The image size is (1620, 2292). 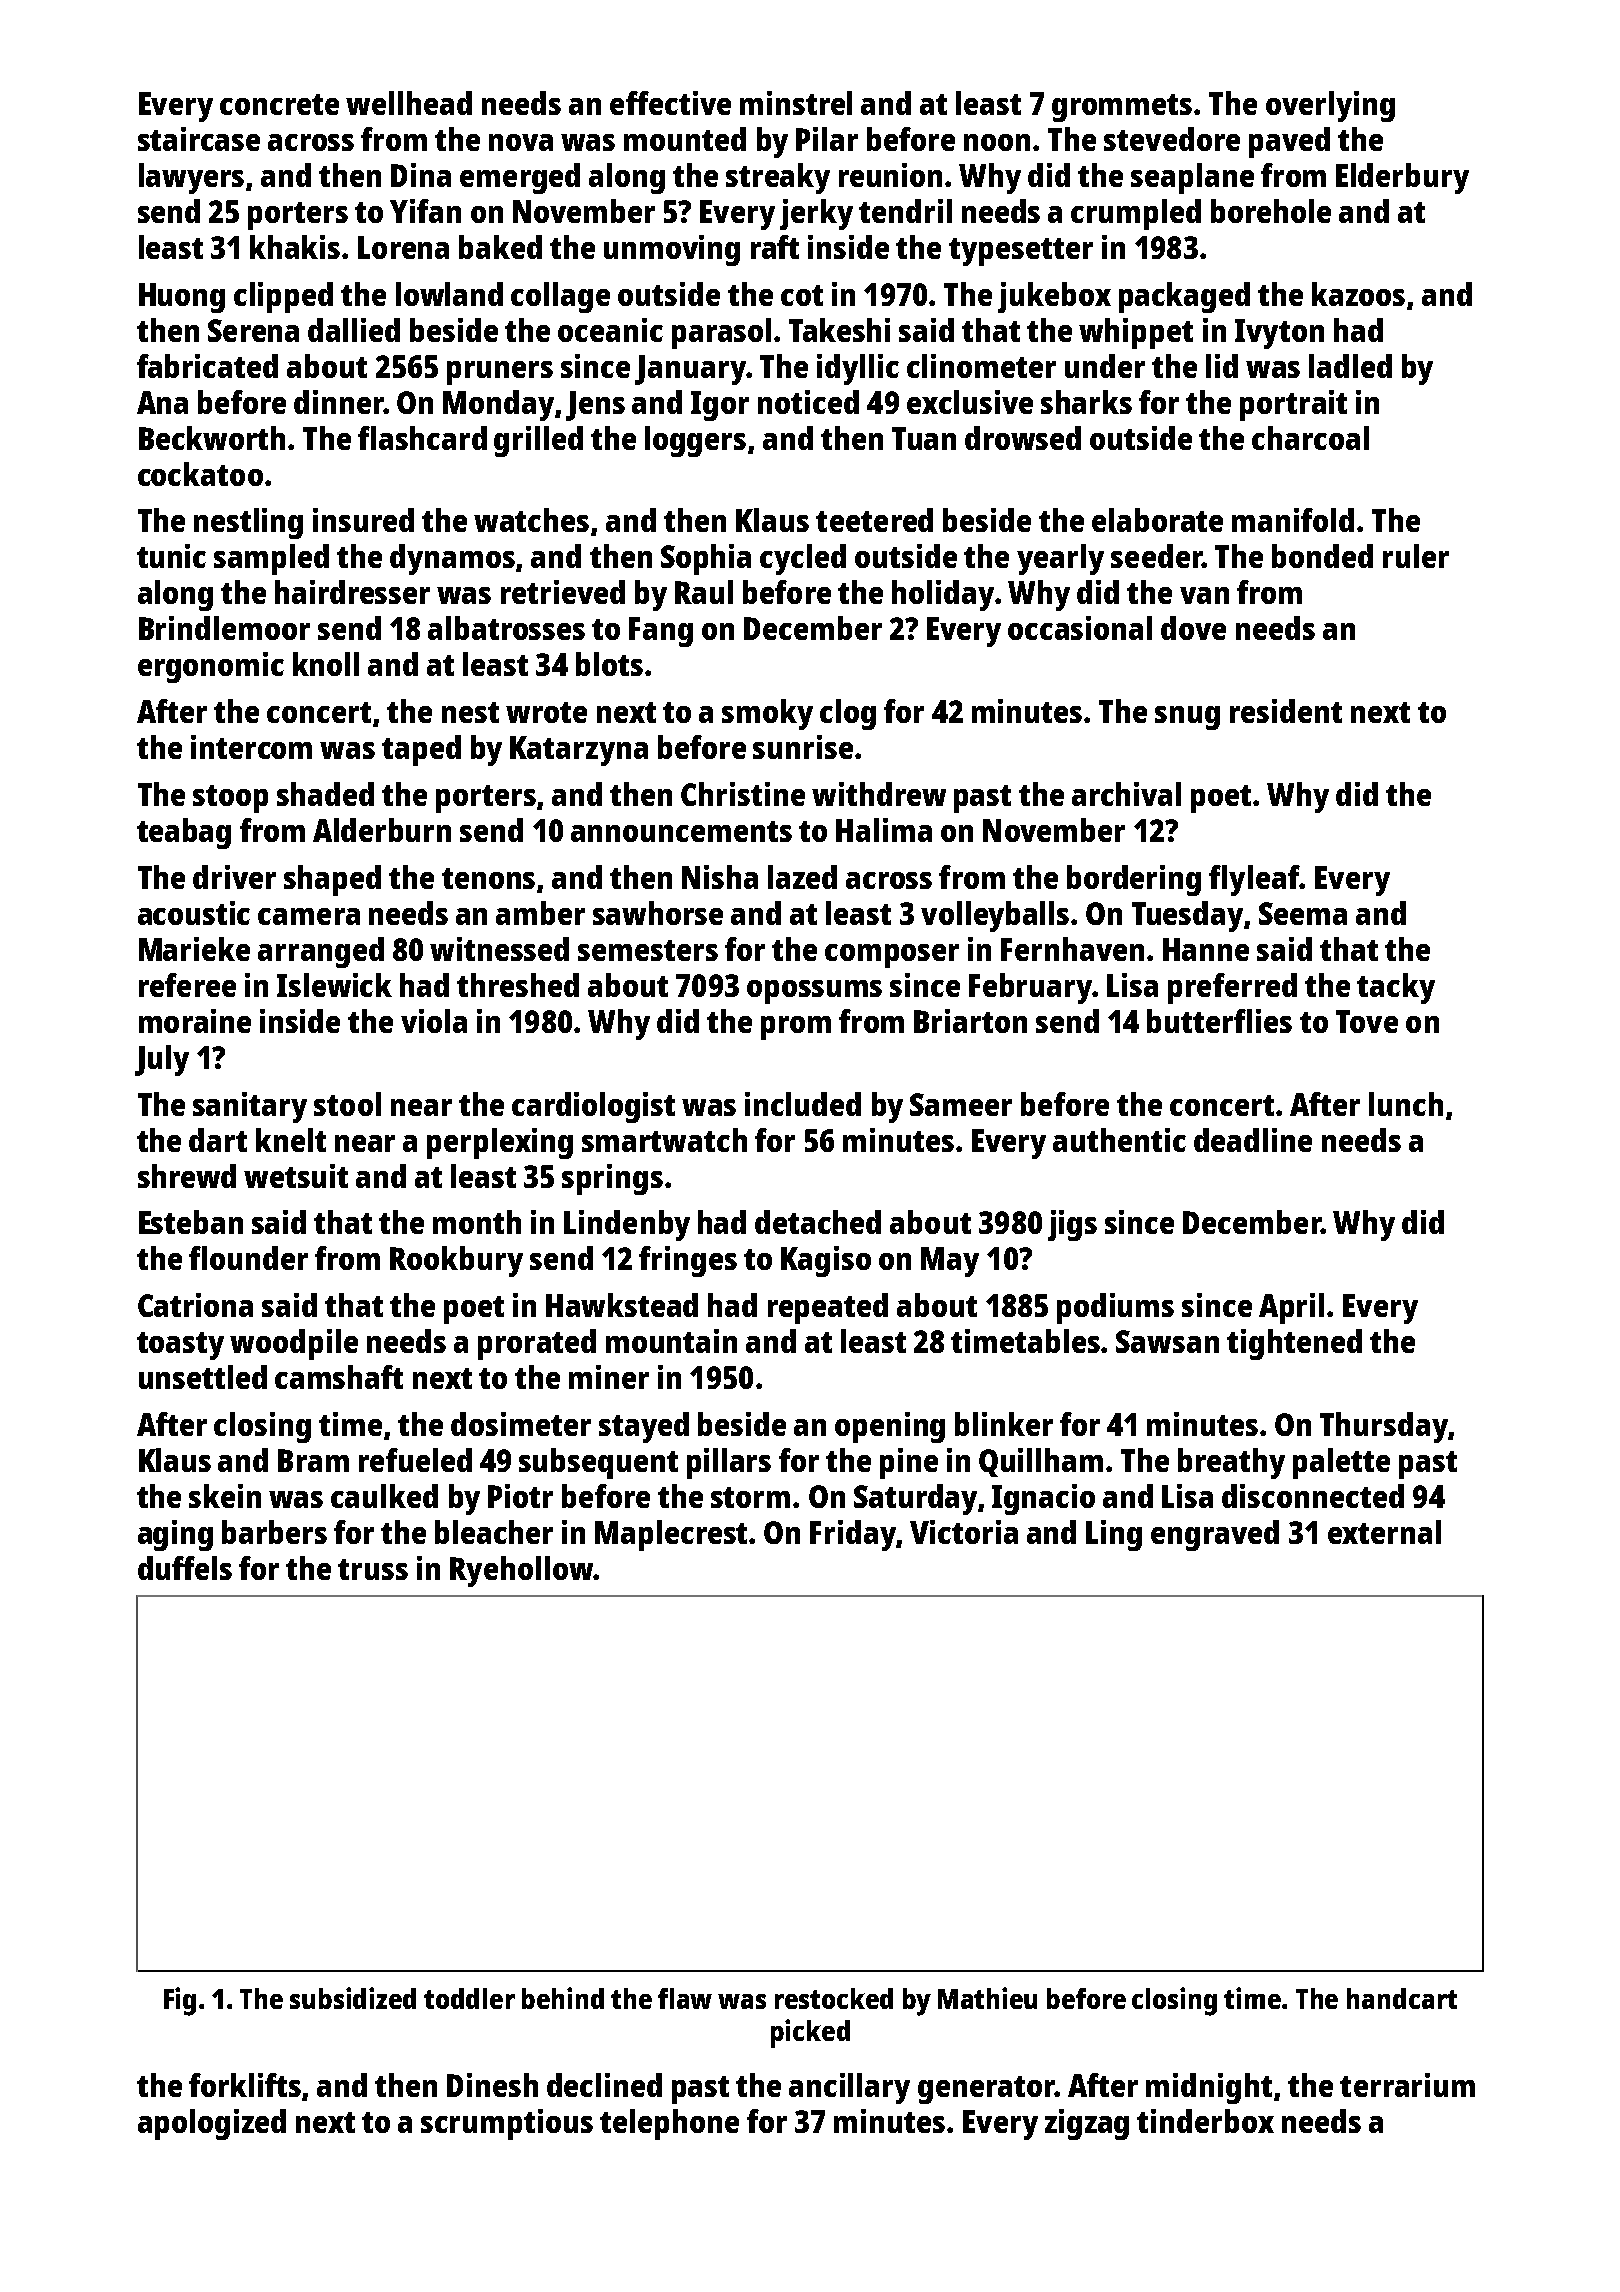 I want to click on shaded, so click(x=325, y=794).
